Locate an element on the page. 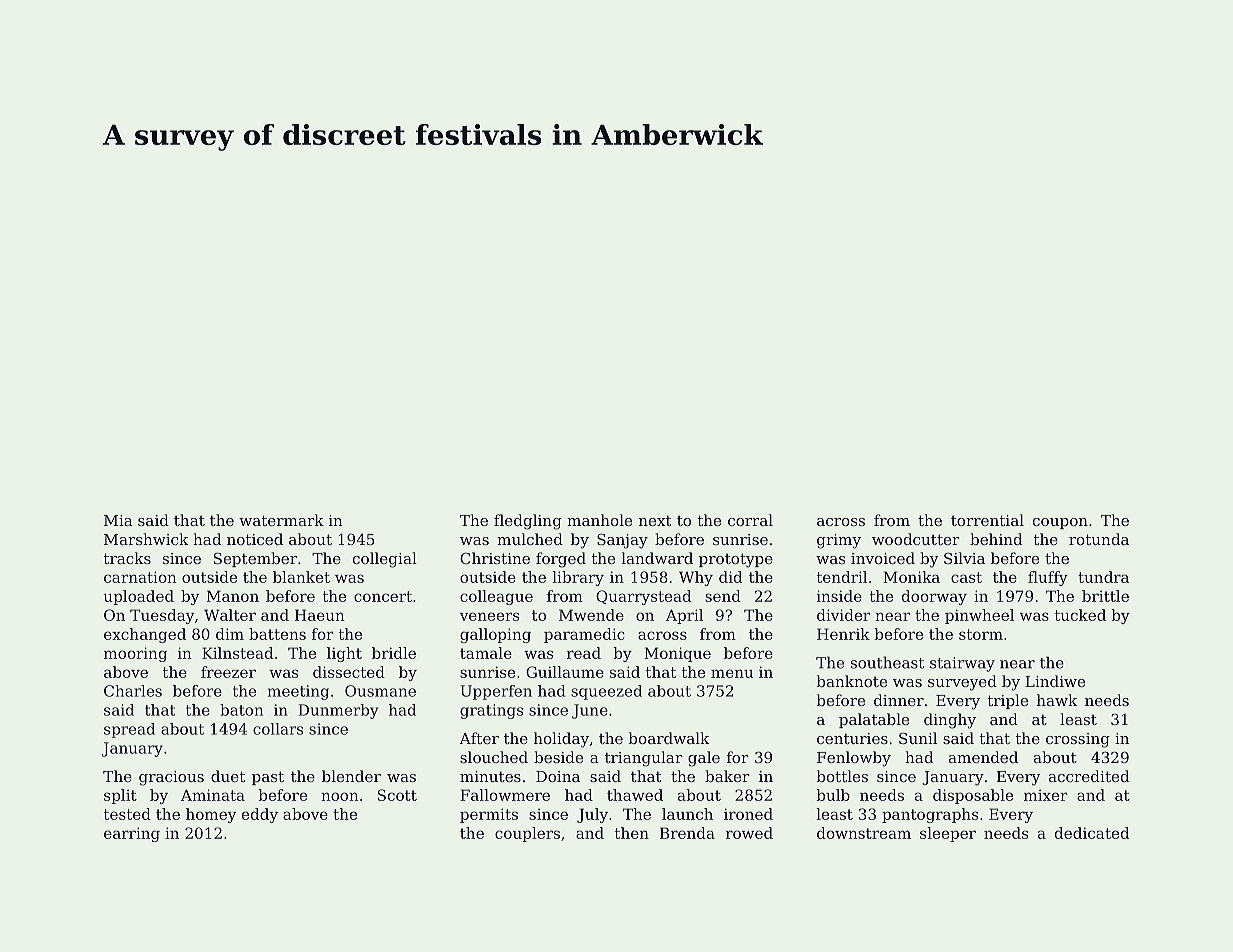 Image resolution: width=1233 pixels, height=952 pixels. Haeun is located at coordinates (320, 615).
